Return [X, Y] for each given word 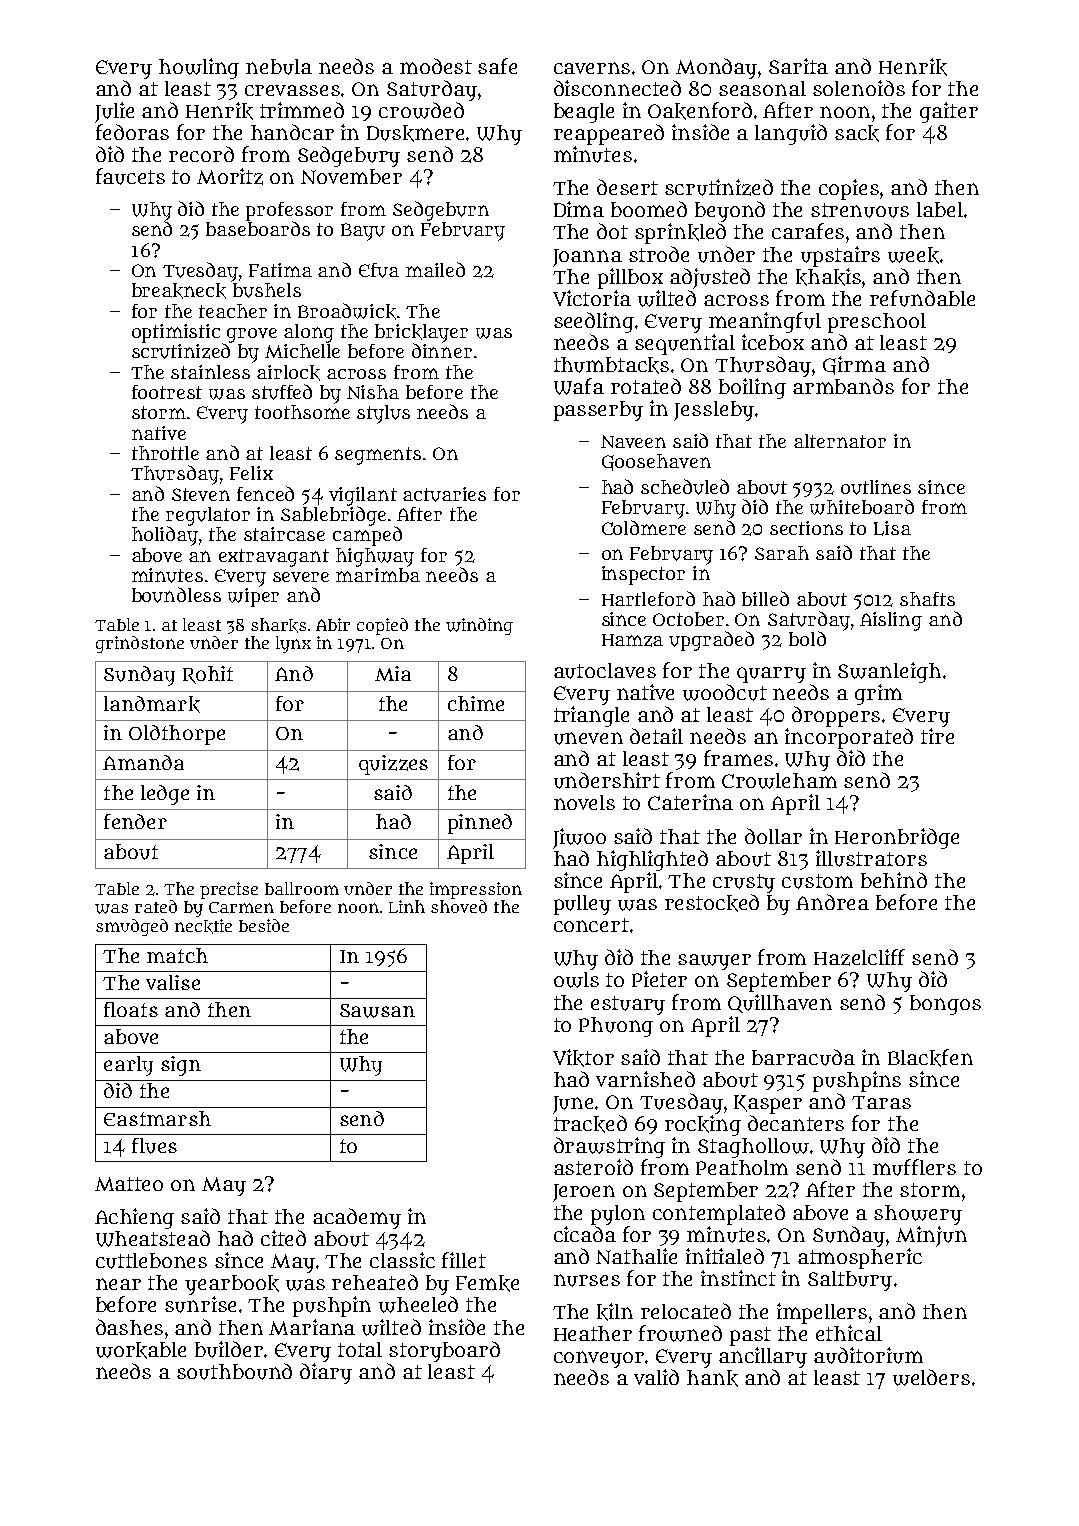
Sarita [798, 66]
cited [283, 1238]
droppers [836, 716]
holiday [165, 536]
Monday [716, 68]
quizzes [393, 765]
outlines [876, 487]
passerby [598, 411]
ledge [165, 795]
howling [199, 68]
